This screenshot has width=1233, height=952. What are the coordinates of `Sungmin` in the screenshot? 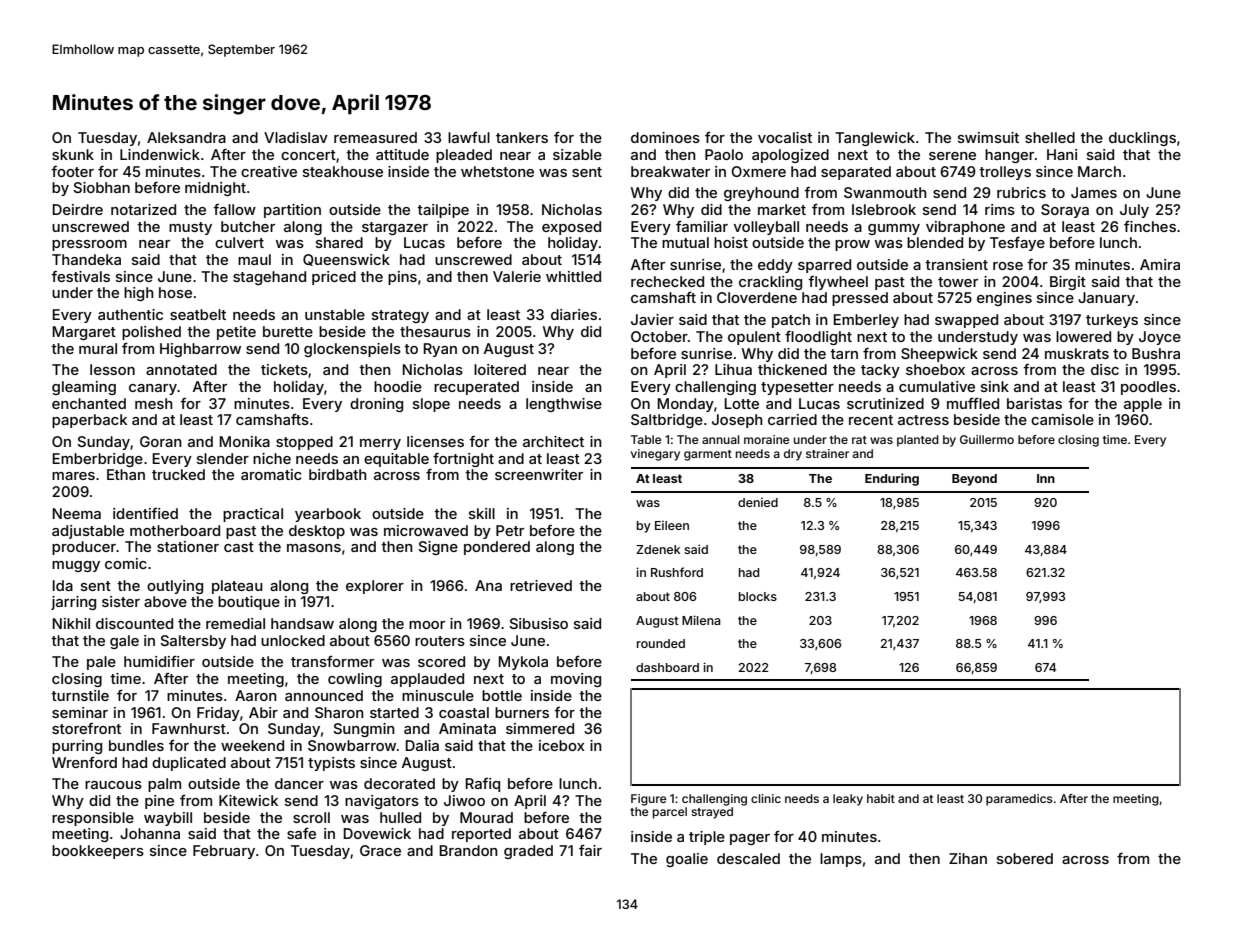 It's located at (364, 730).
